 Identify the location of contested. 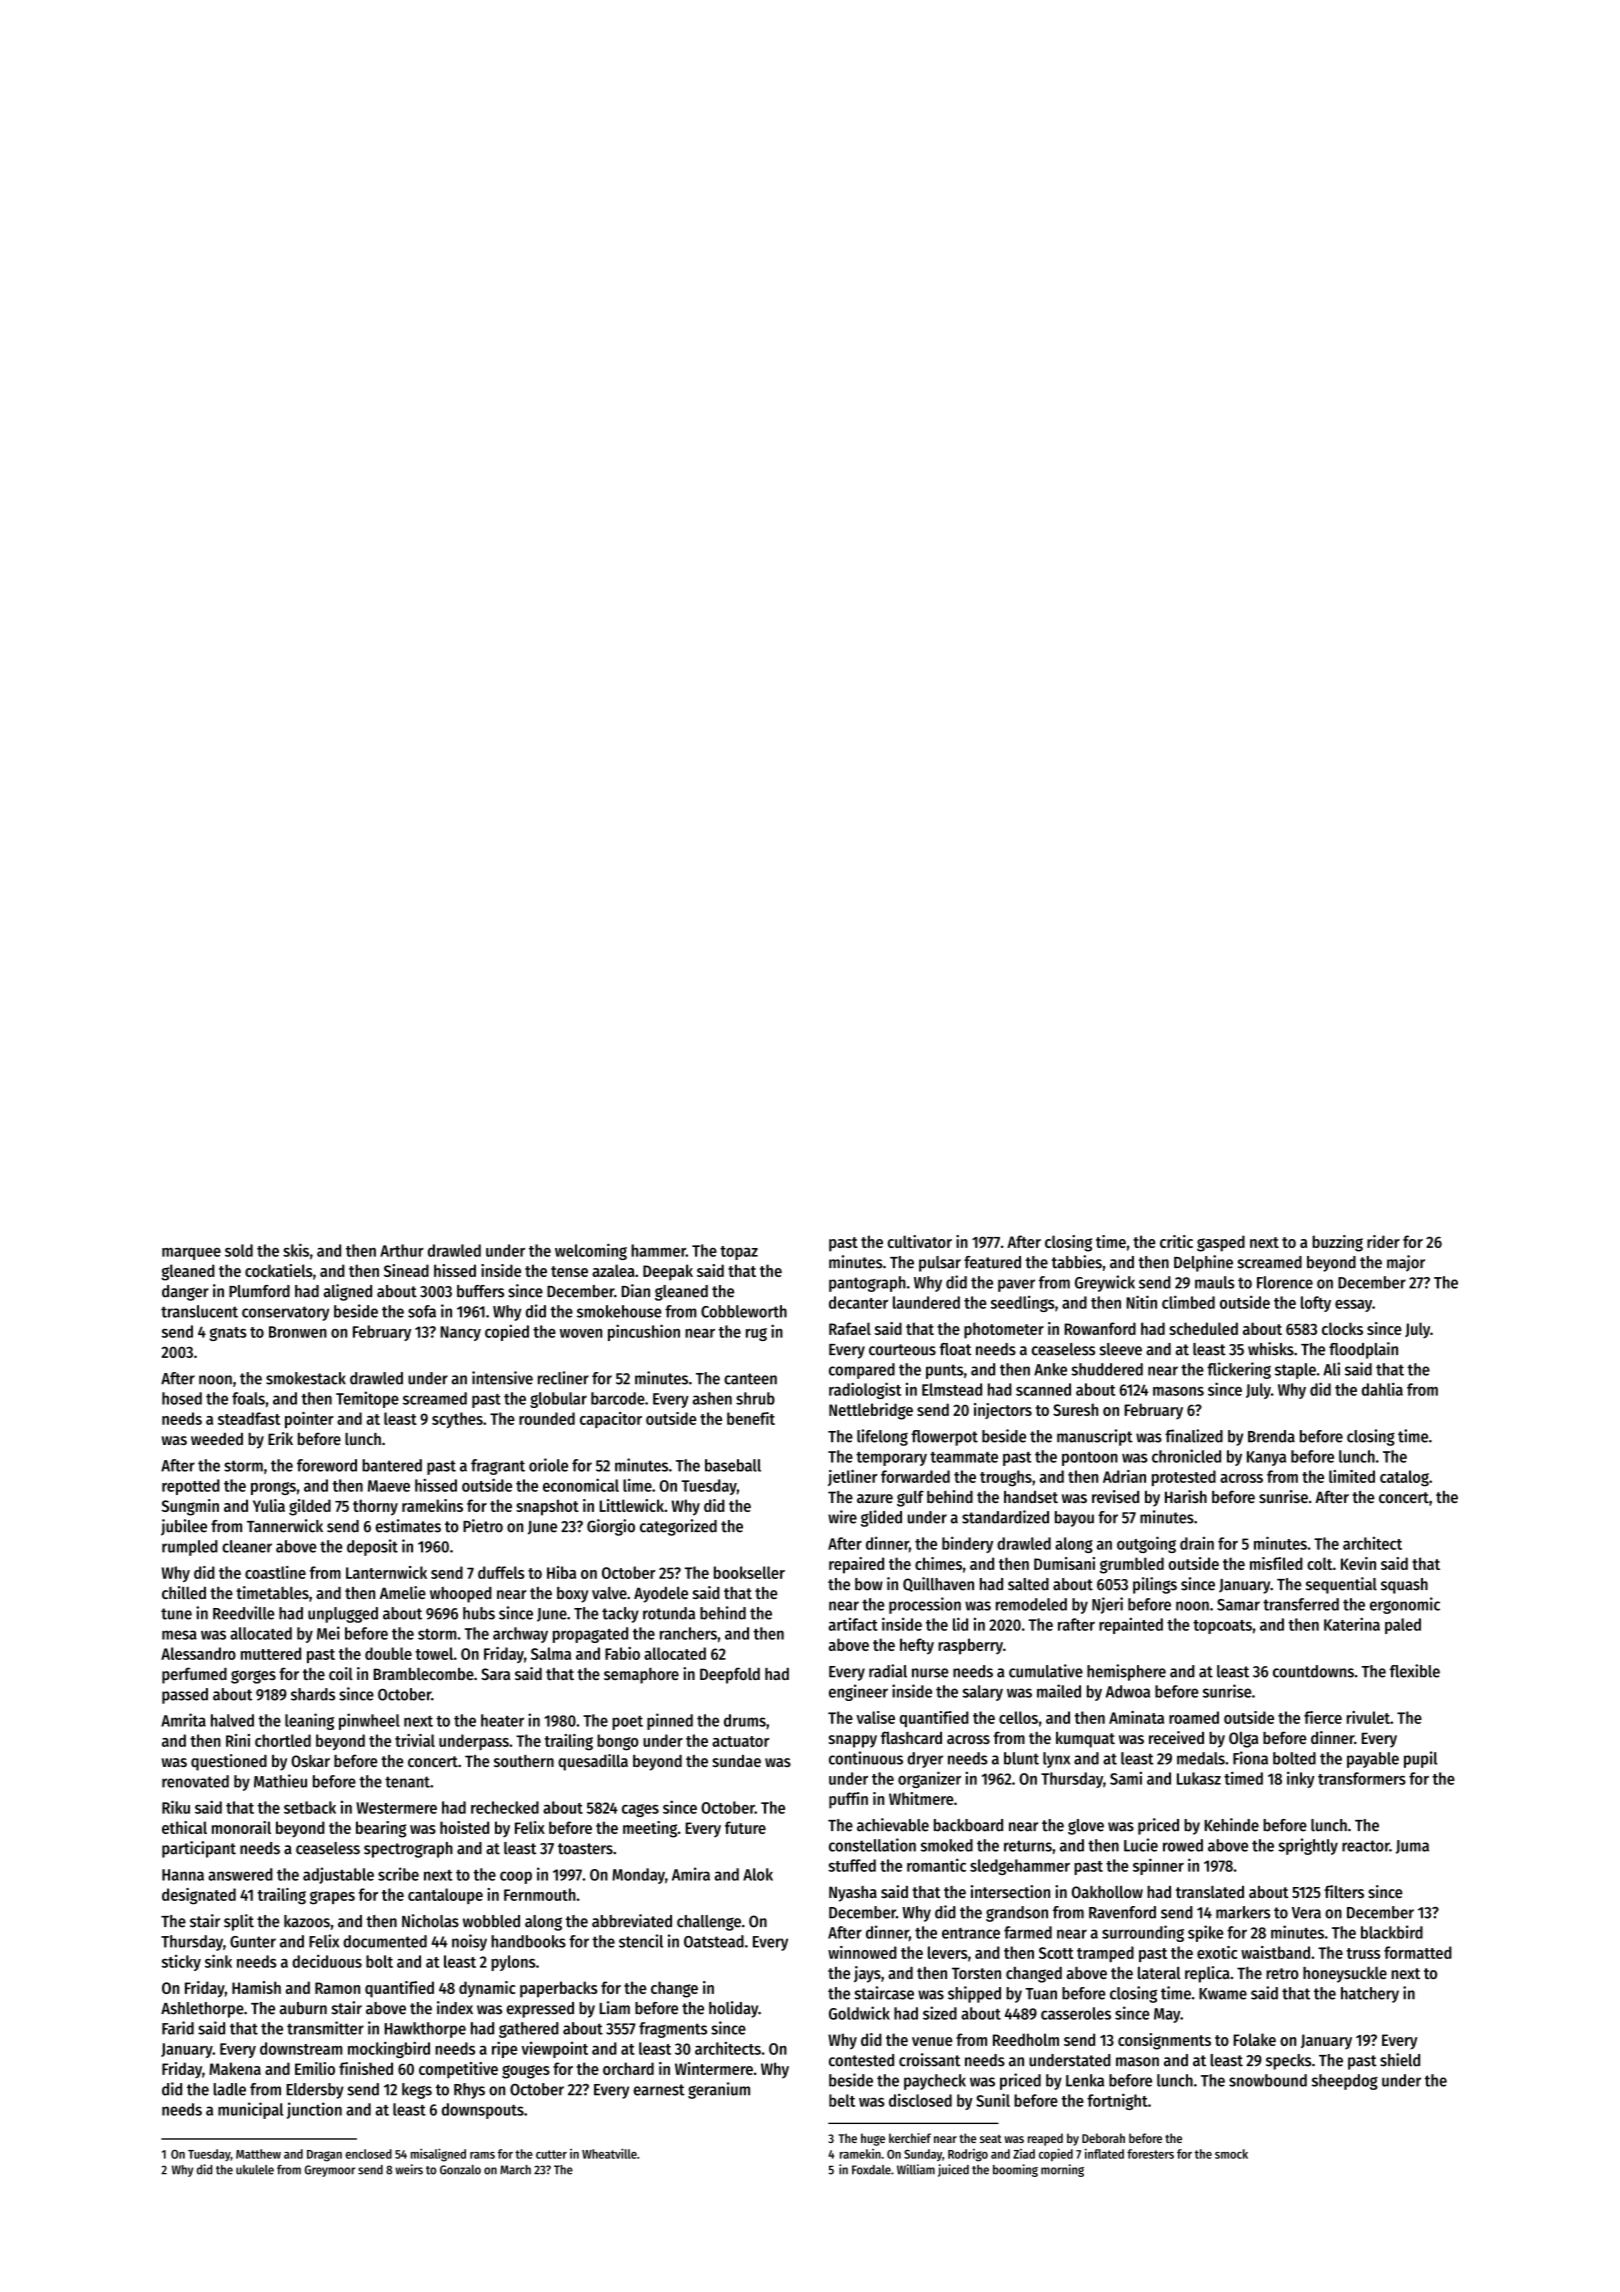
(861, 2060).
